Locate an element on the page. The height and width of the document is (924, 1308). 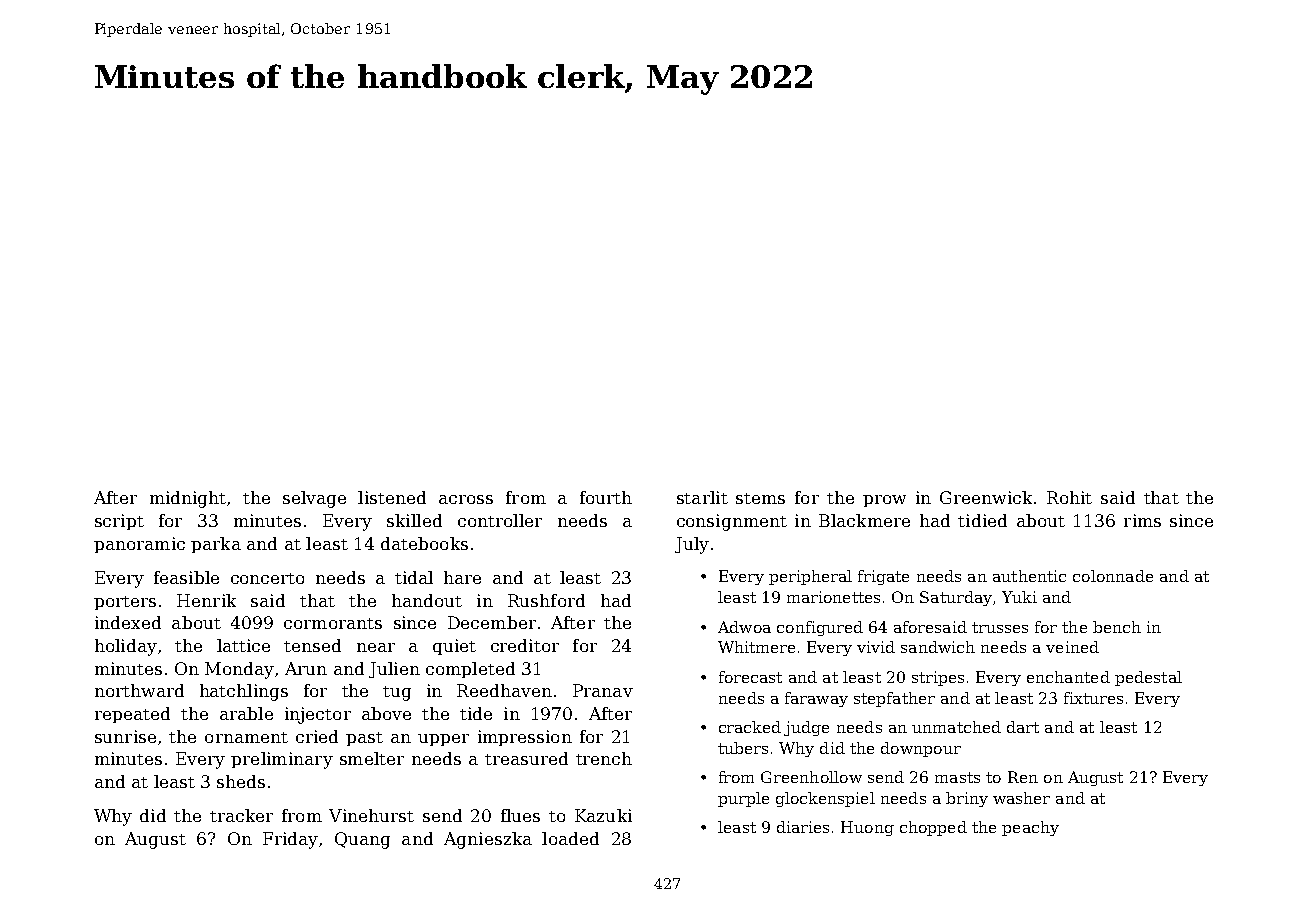
sandwich is located at coordinates (938, 647).
